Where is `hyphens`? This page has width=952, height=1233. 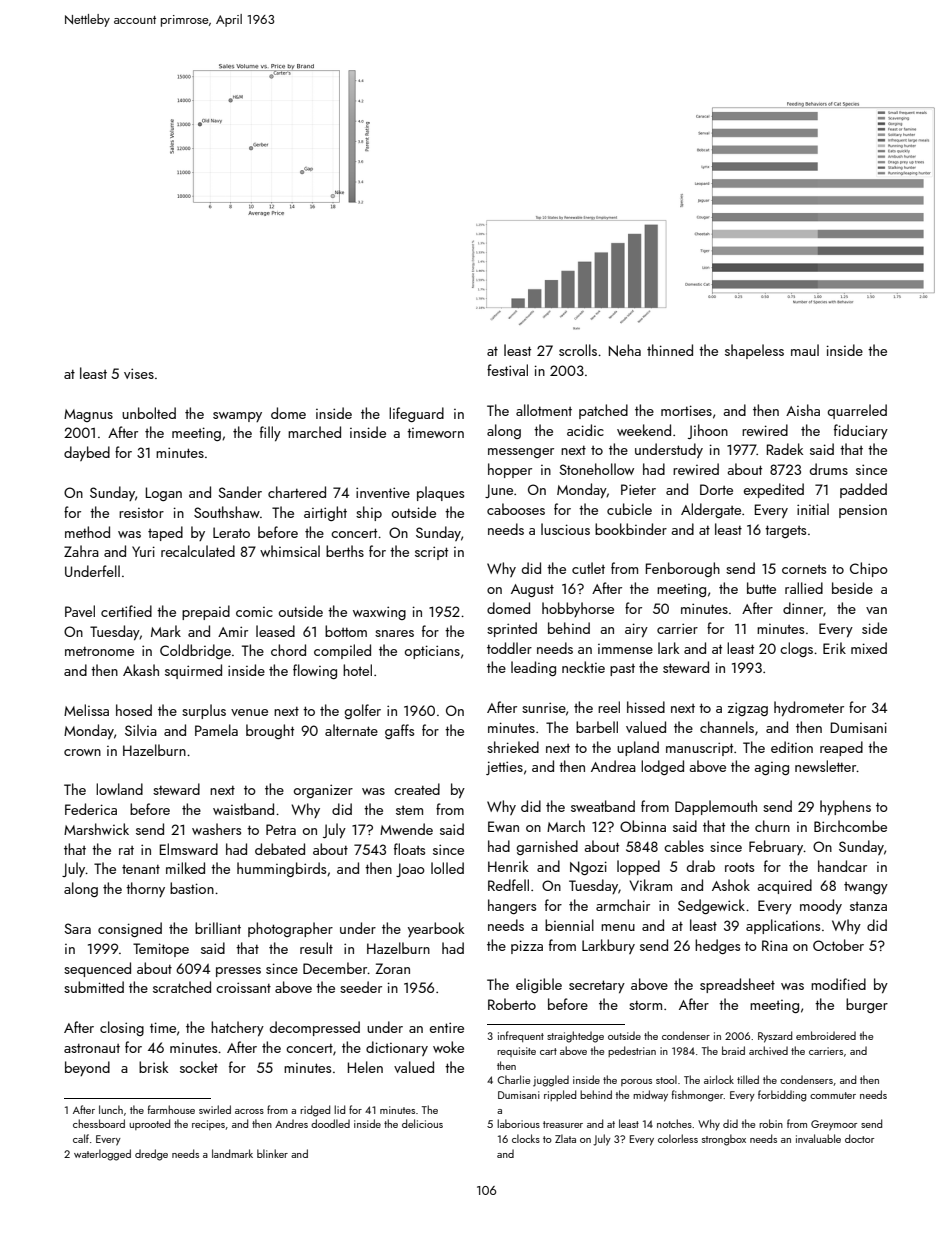
hyphens is located at coordinates (845, 807).
